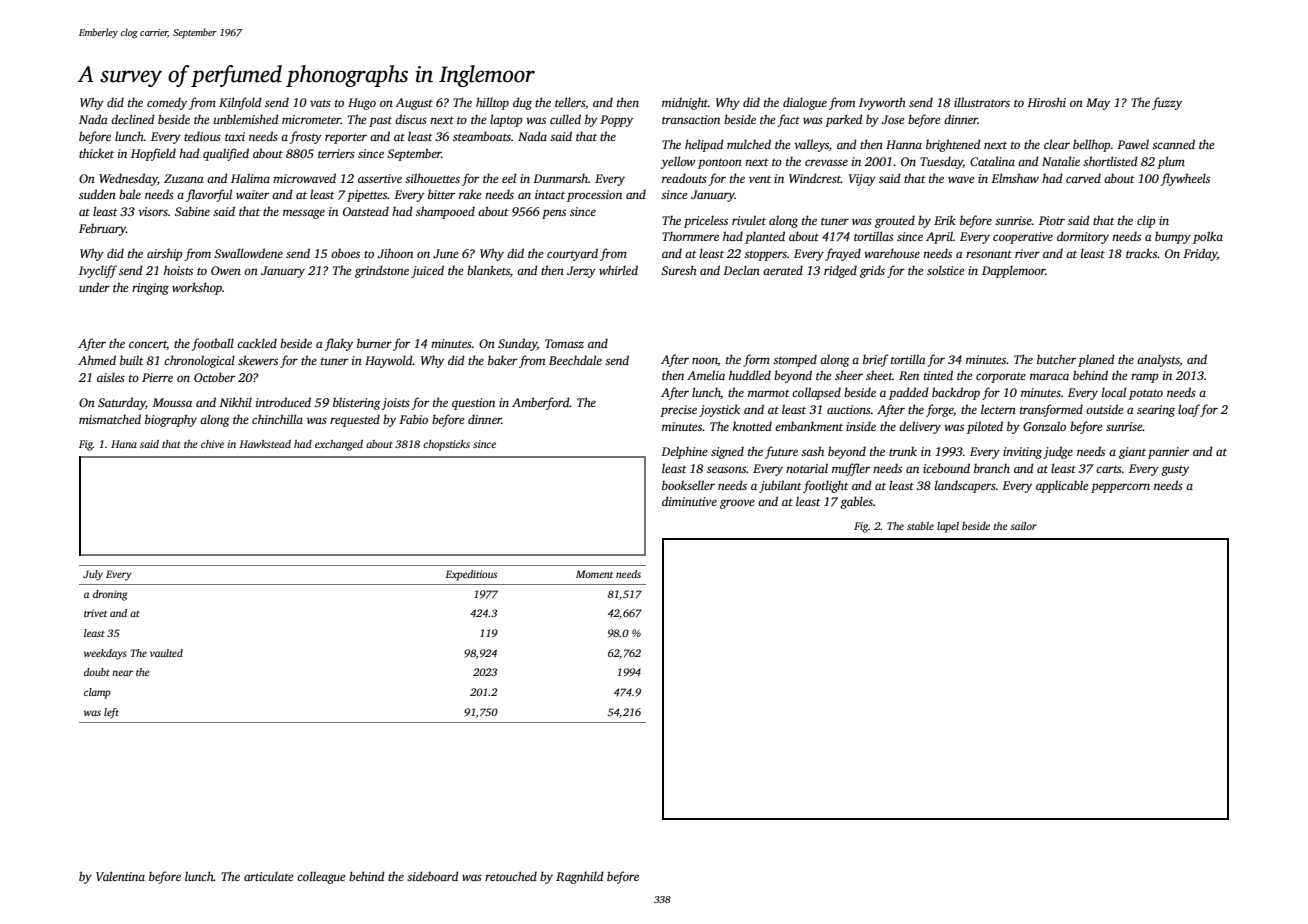 This page has width=1308, height=924. What do you see at coordinates (678, 411) in the page?
I see `precise` at bounding box center [678, 411].
